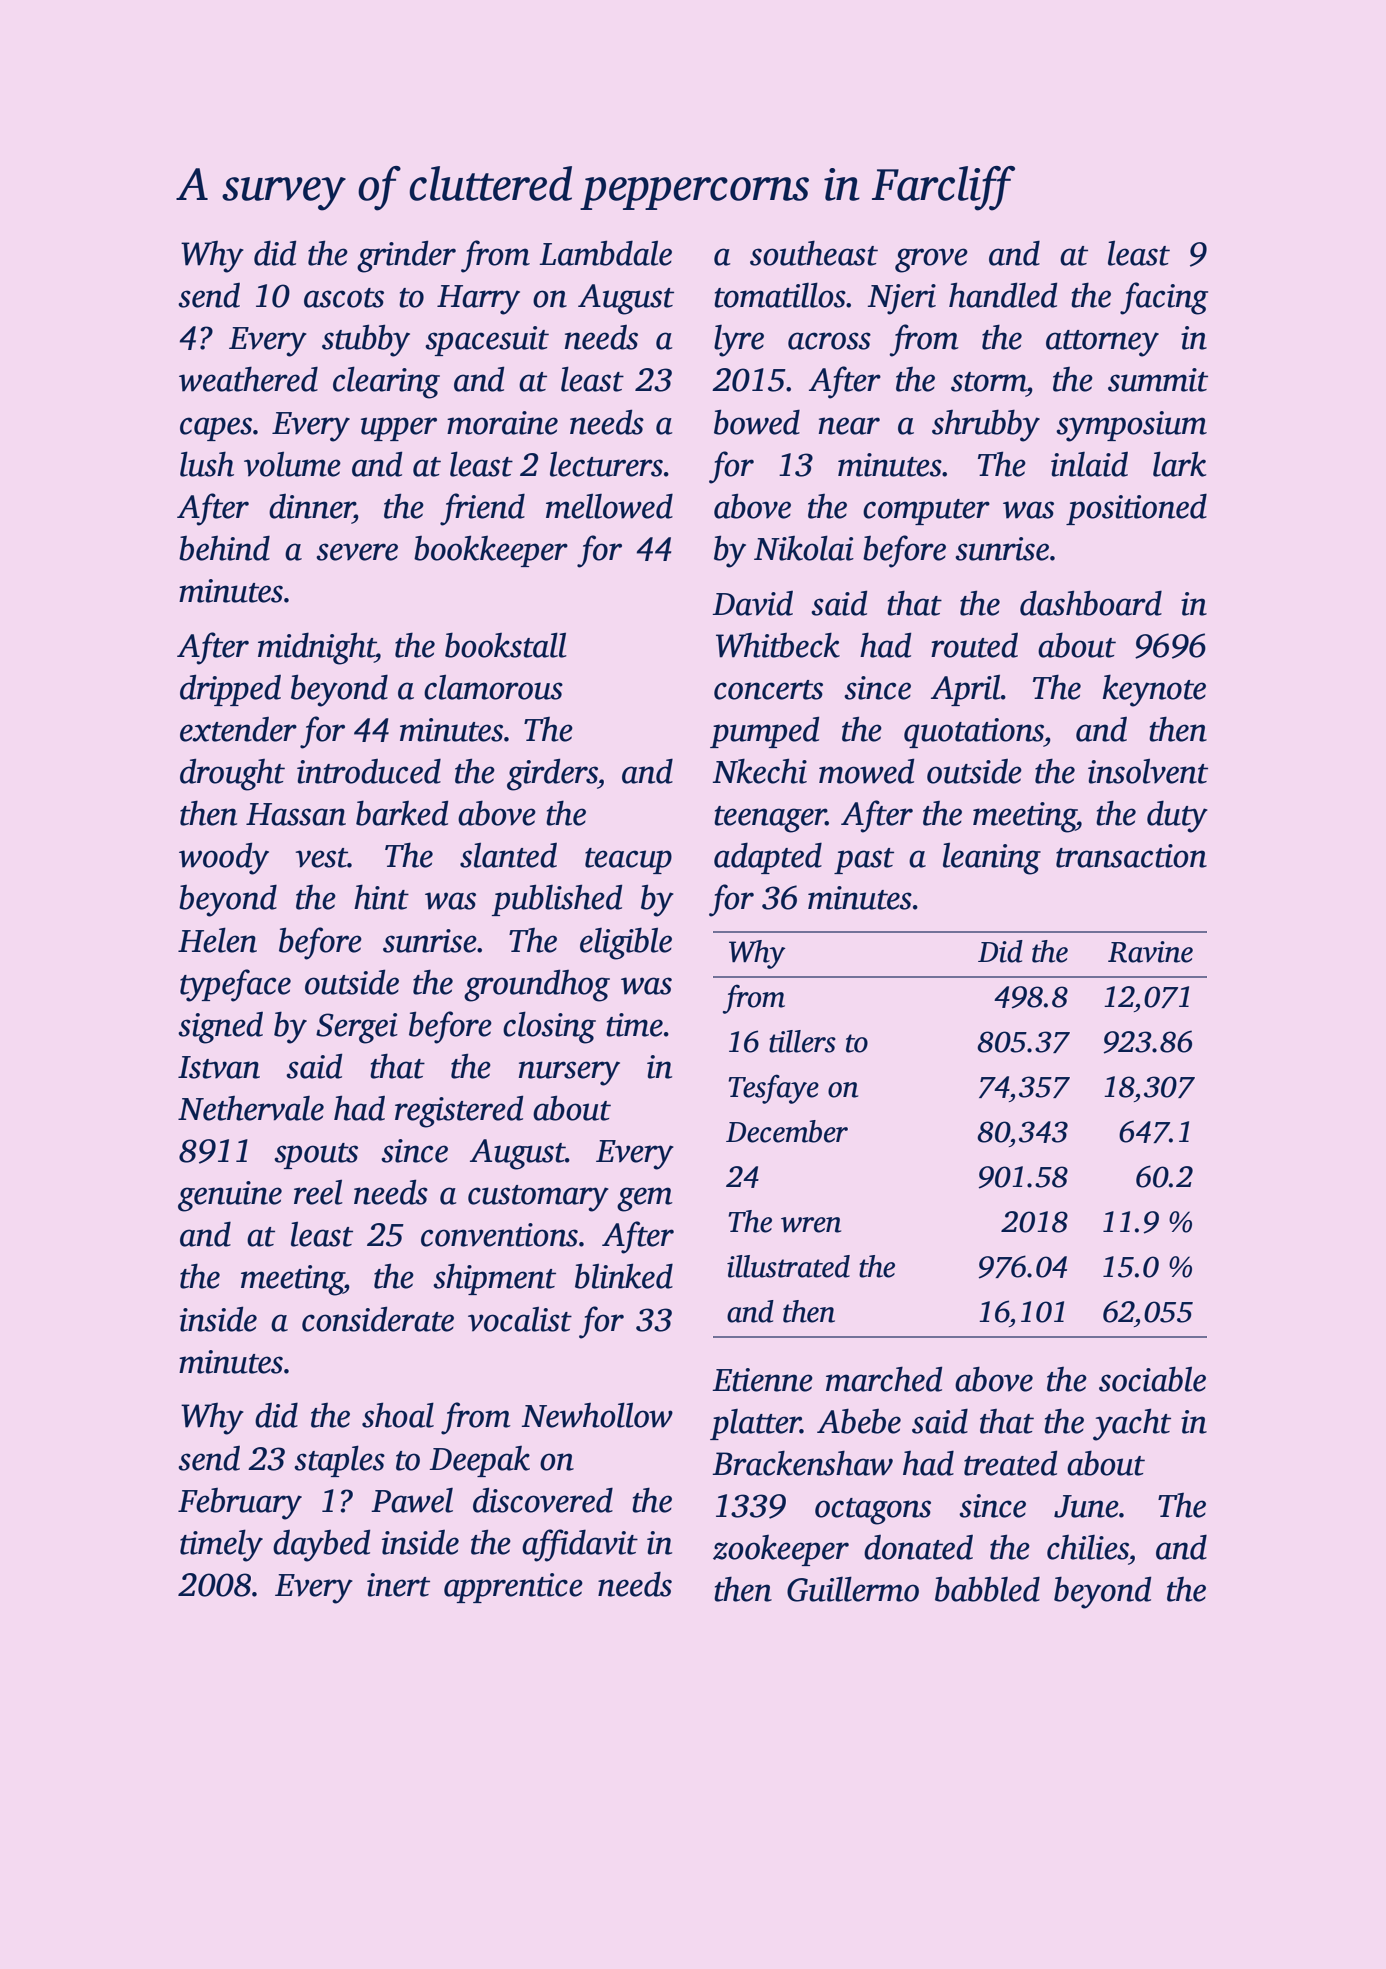 The height and width of the screenshot is (1969, 1386). I want to click on zookeeper, so click(781, 1550).
